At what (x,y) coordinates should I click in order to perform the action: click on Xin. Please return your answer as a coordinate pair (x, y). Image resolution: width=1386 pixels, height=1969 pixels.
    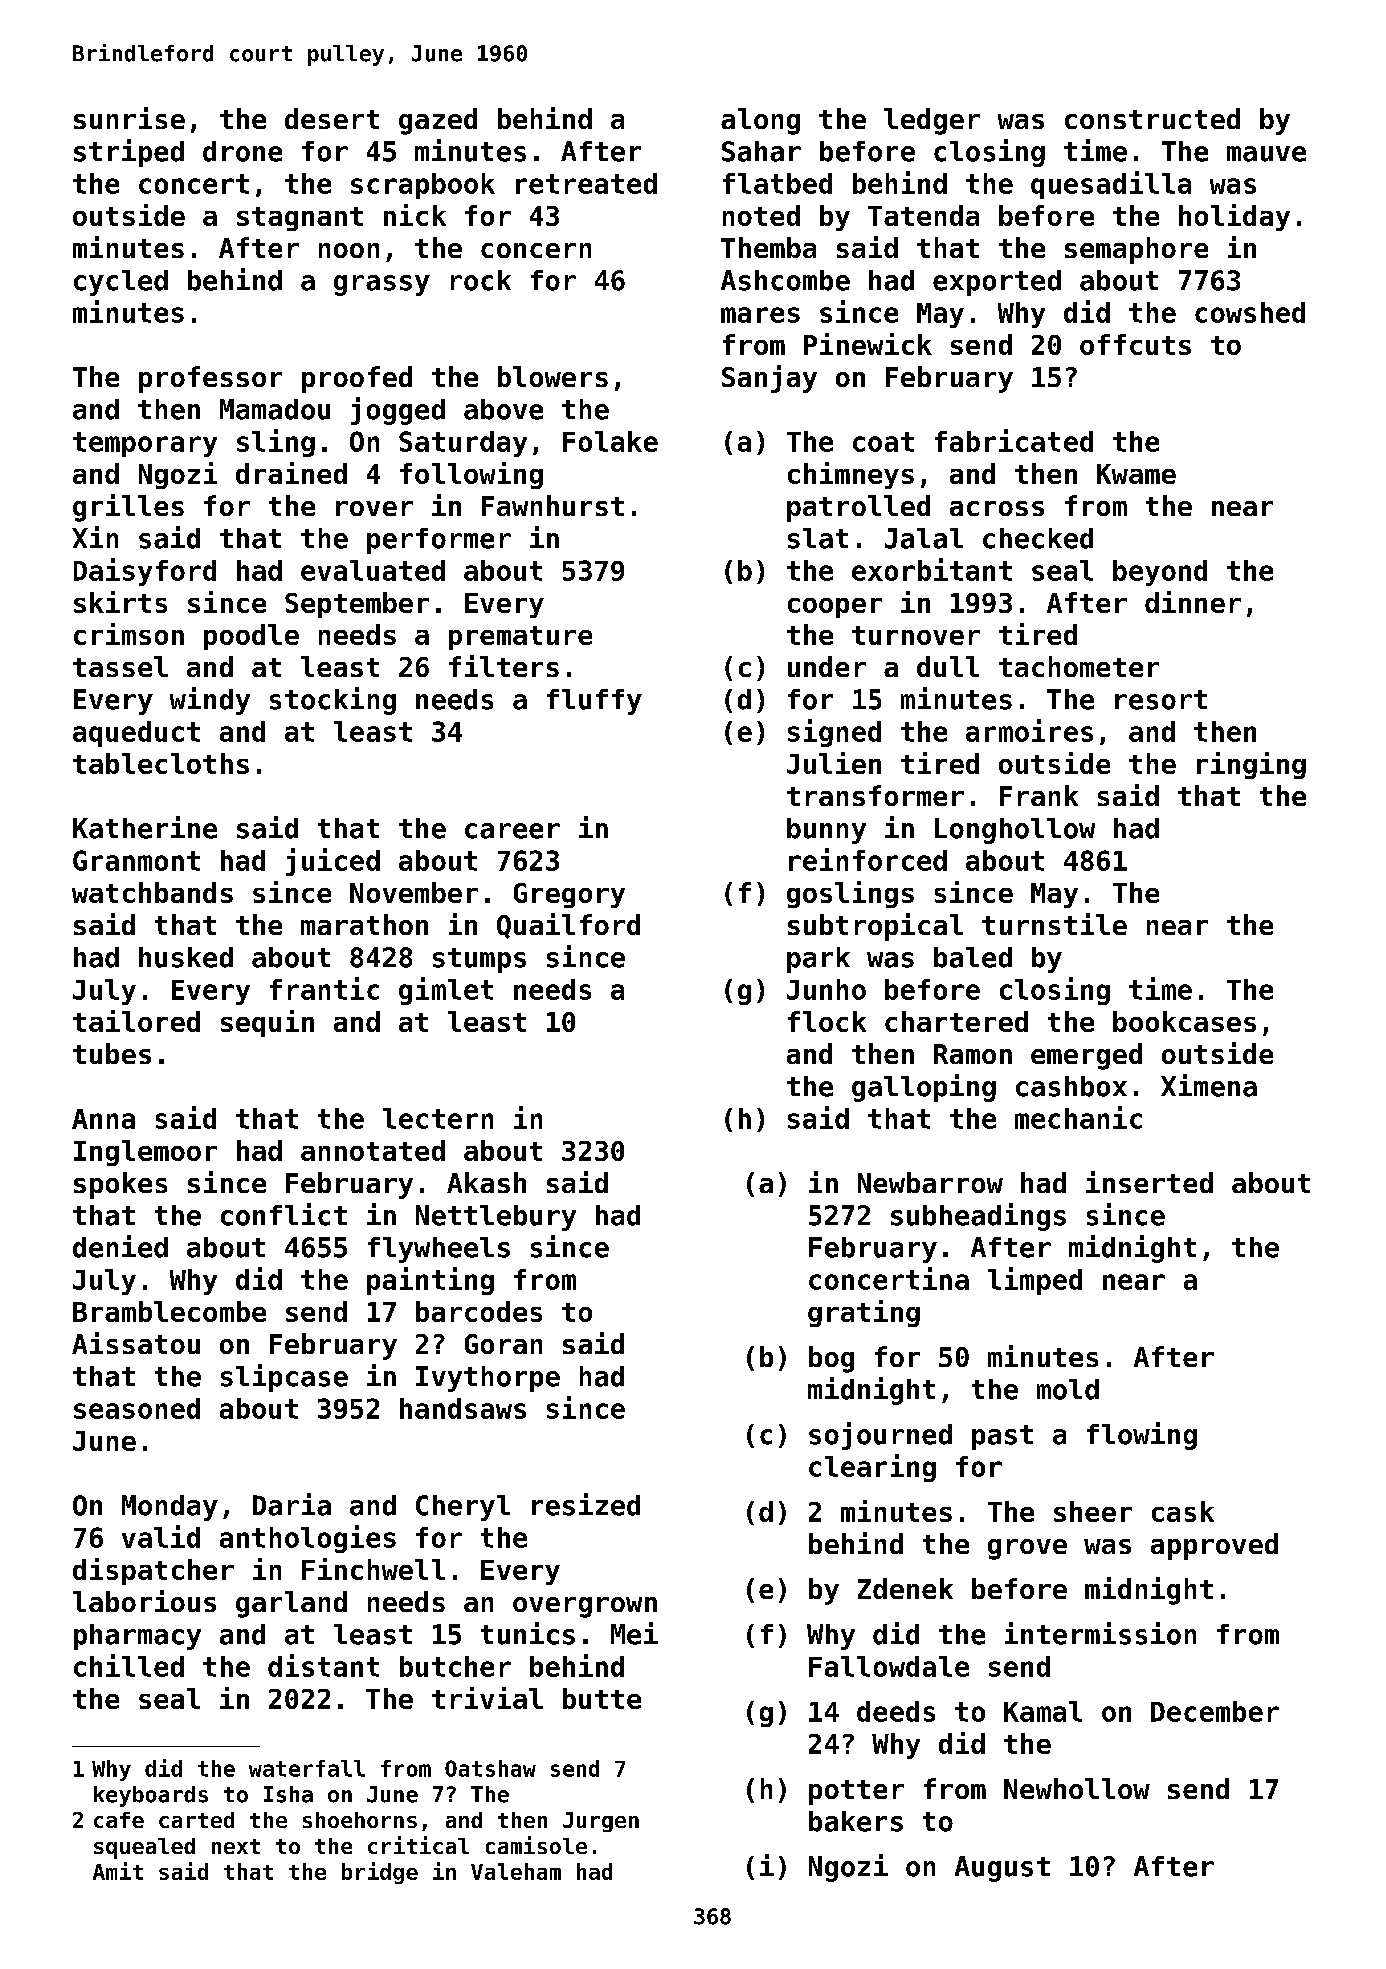
    Looking at the image, I should click on (95, 537).
